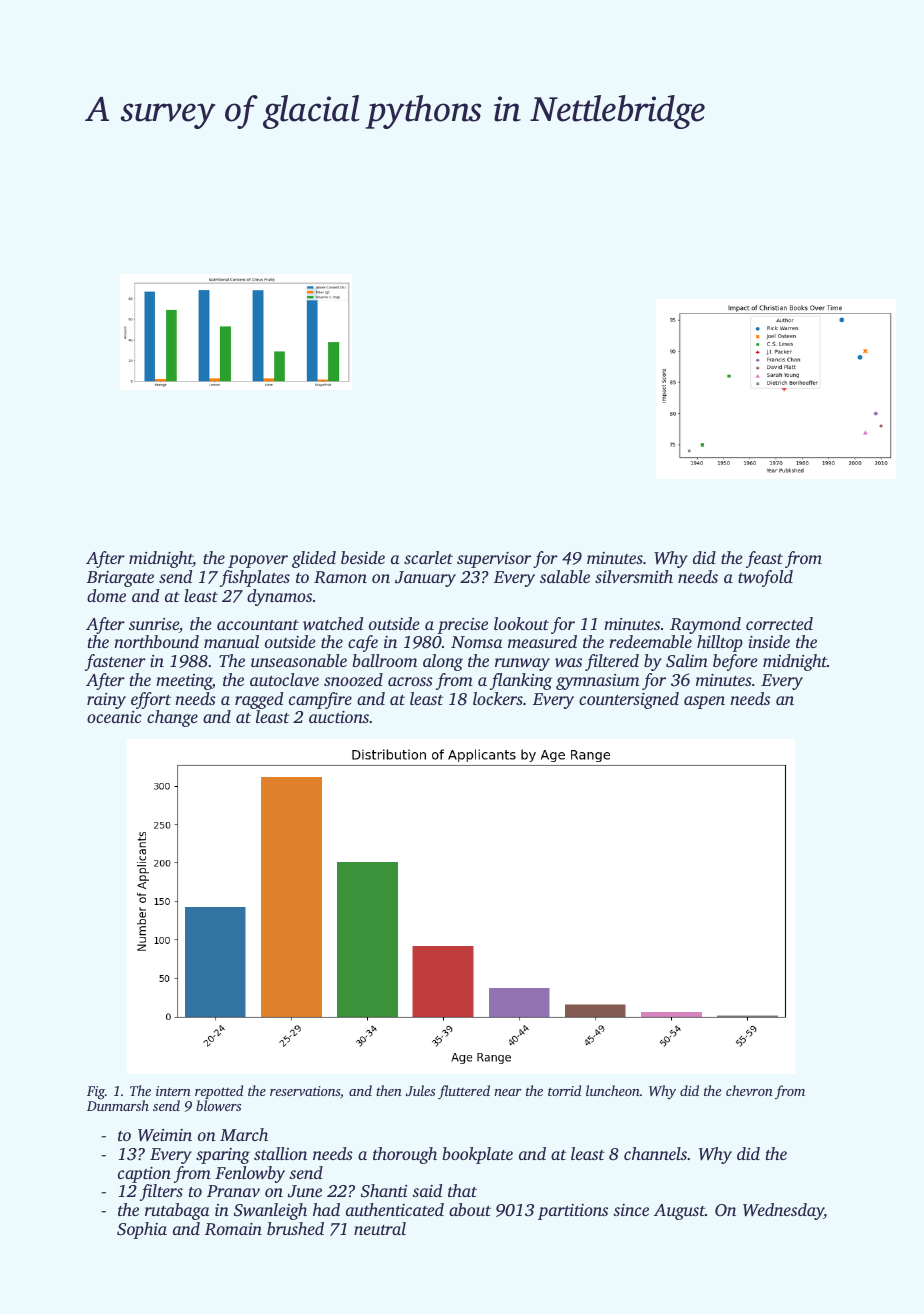 The width and height of the document is (924, 1314). Describe the element at coordinates (144, 1175) in the document. I see `caption` at that location.
